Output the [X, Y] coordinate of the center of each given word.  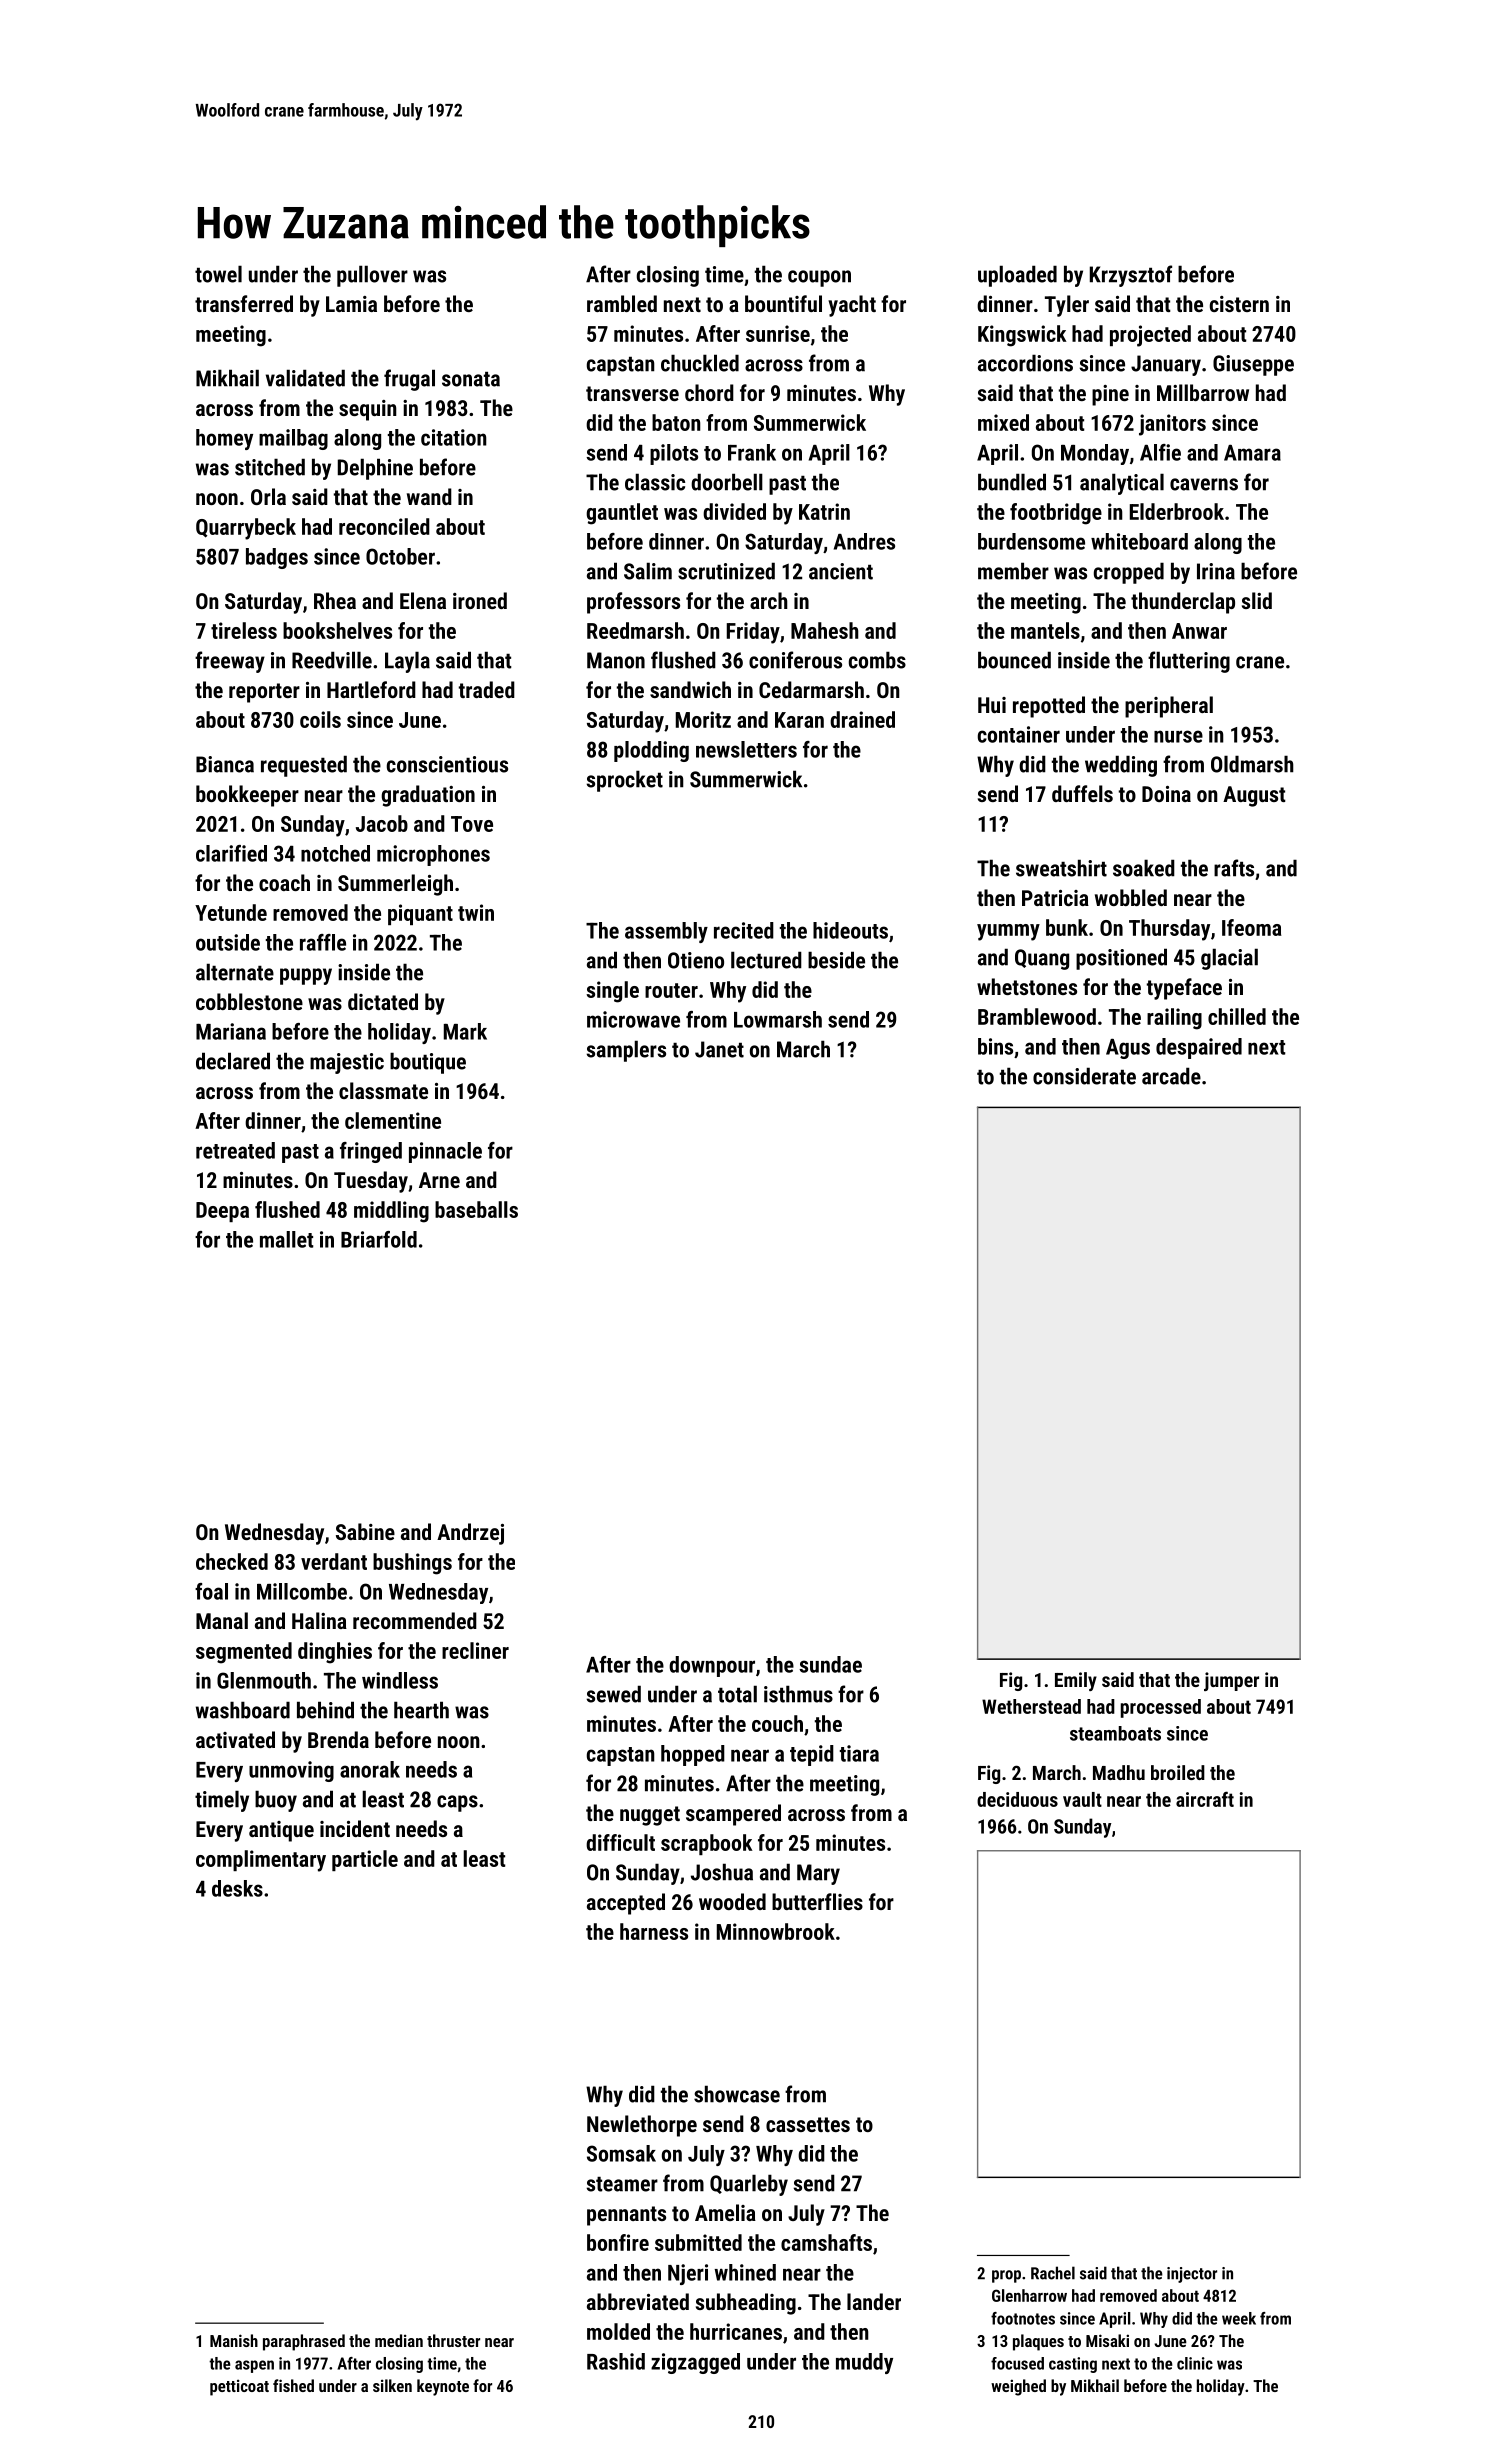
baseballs [476, 1209]
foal [211, 1591]
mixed [1003, 422]
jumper [1231, 1681]
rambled [622, 303]
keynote [443, 2387]
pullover [372, 276]
